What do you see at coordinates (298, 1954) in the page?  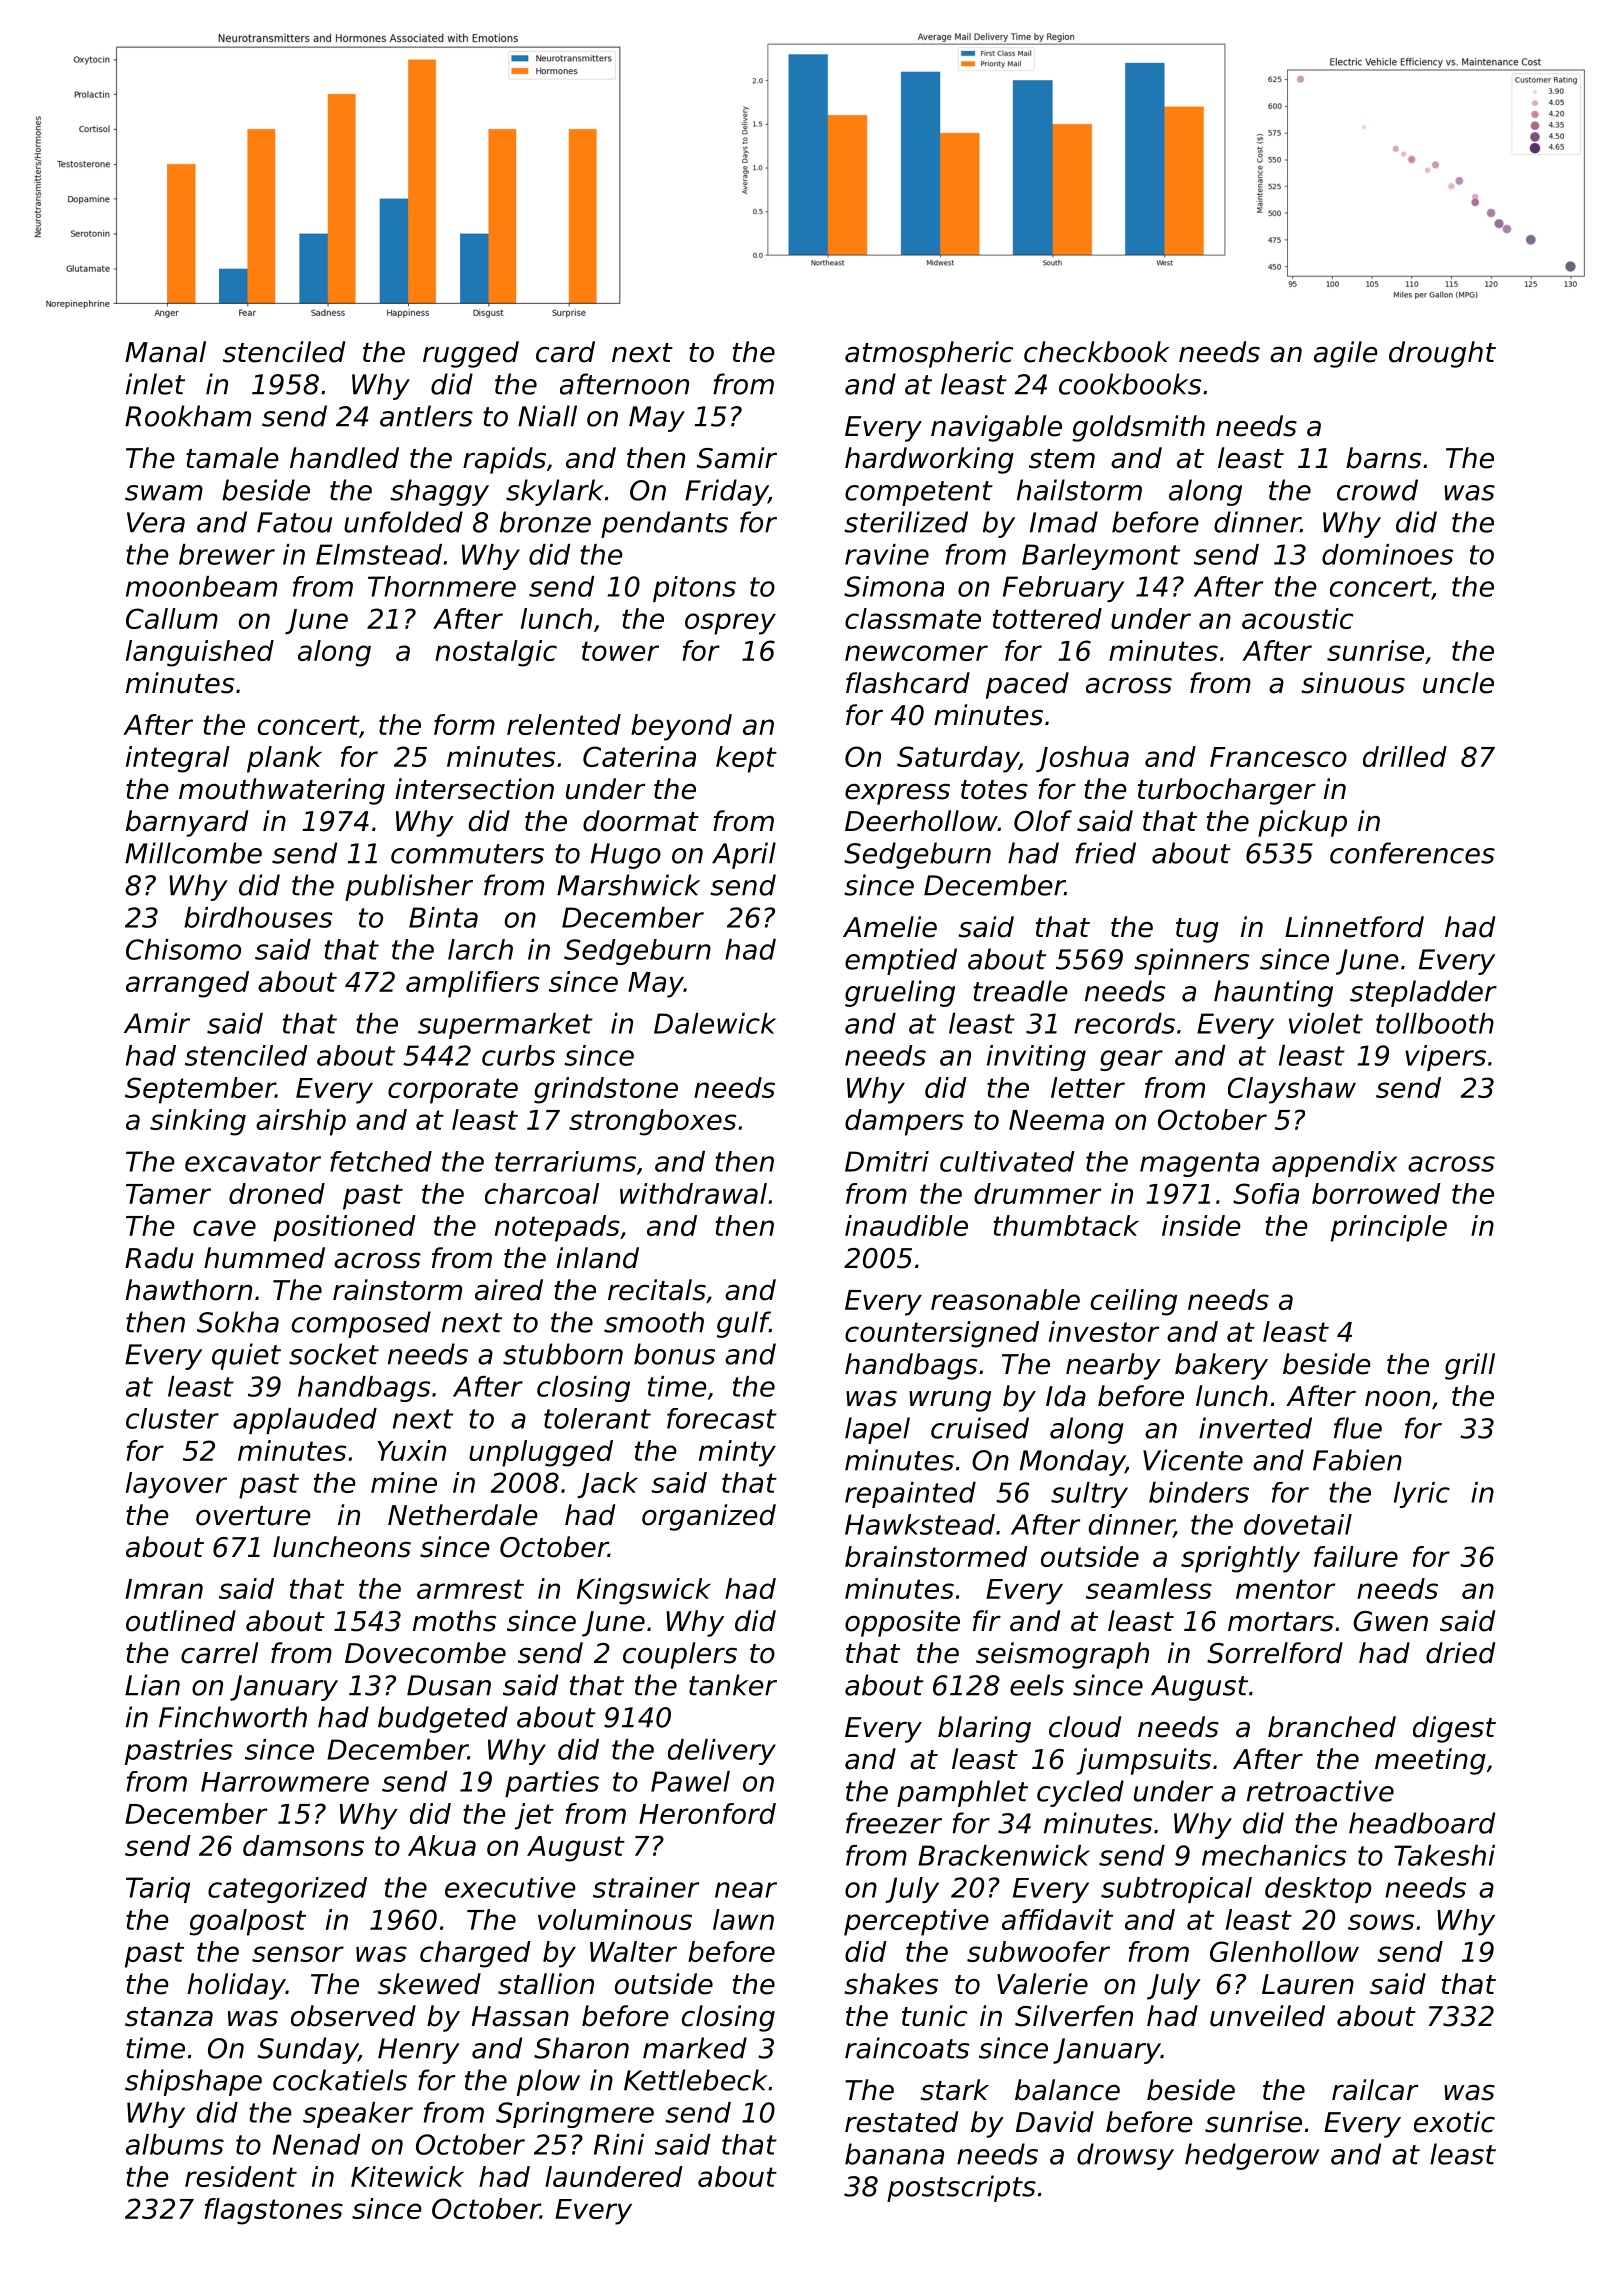 I see `sensor` at bounding box center [298, 1954].
